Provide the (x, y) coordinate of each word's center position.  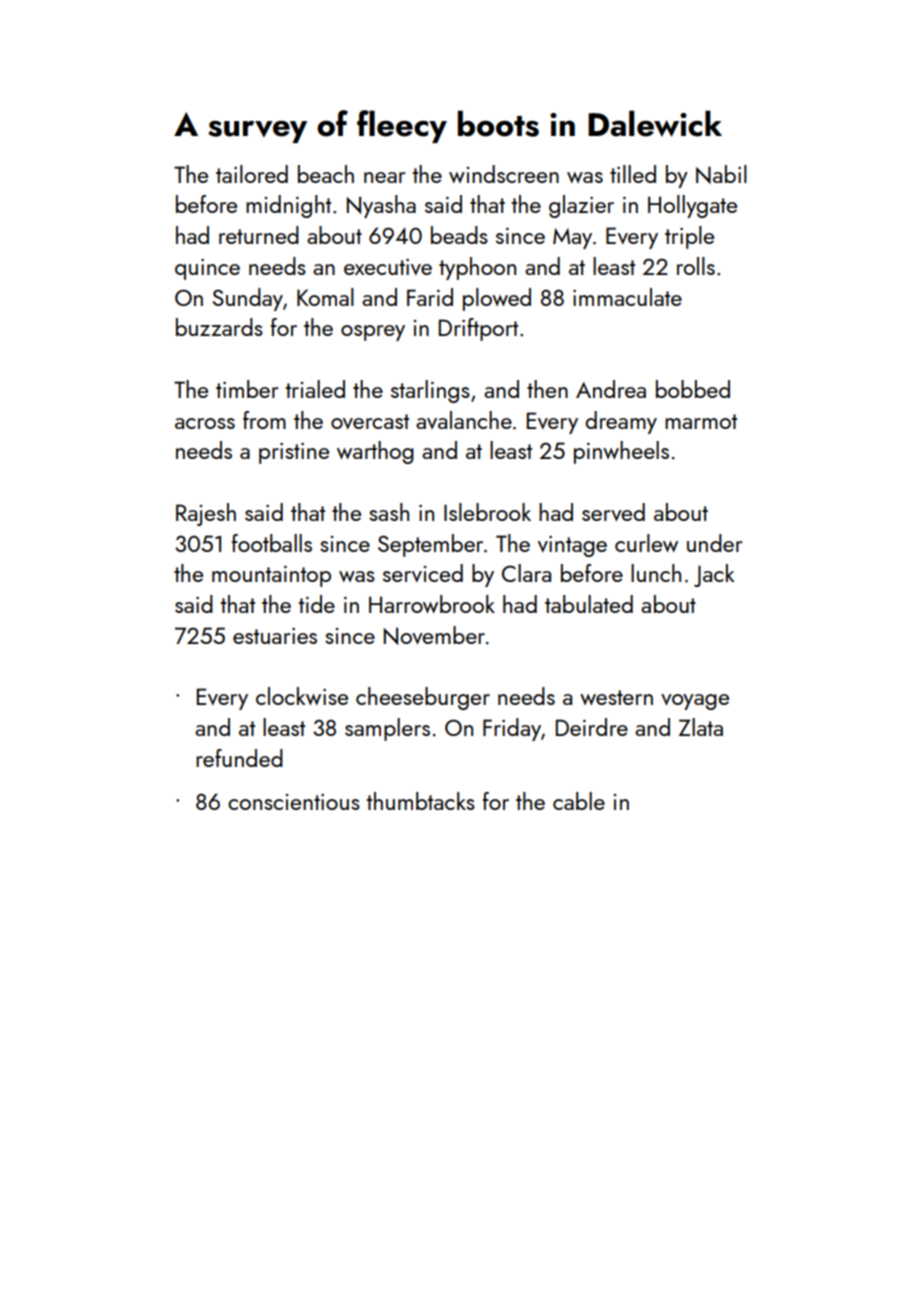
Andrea (611, 389)
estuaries (275, 636)
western (616, 697)
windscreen (504, 174)
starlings (430, 391)
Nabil (721, 174)
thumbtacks (420, 801)
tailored (252, 174)
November (434, 635)
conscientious (294, 802)
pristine (294, 453)
